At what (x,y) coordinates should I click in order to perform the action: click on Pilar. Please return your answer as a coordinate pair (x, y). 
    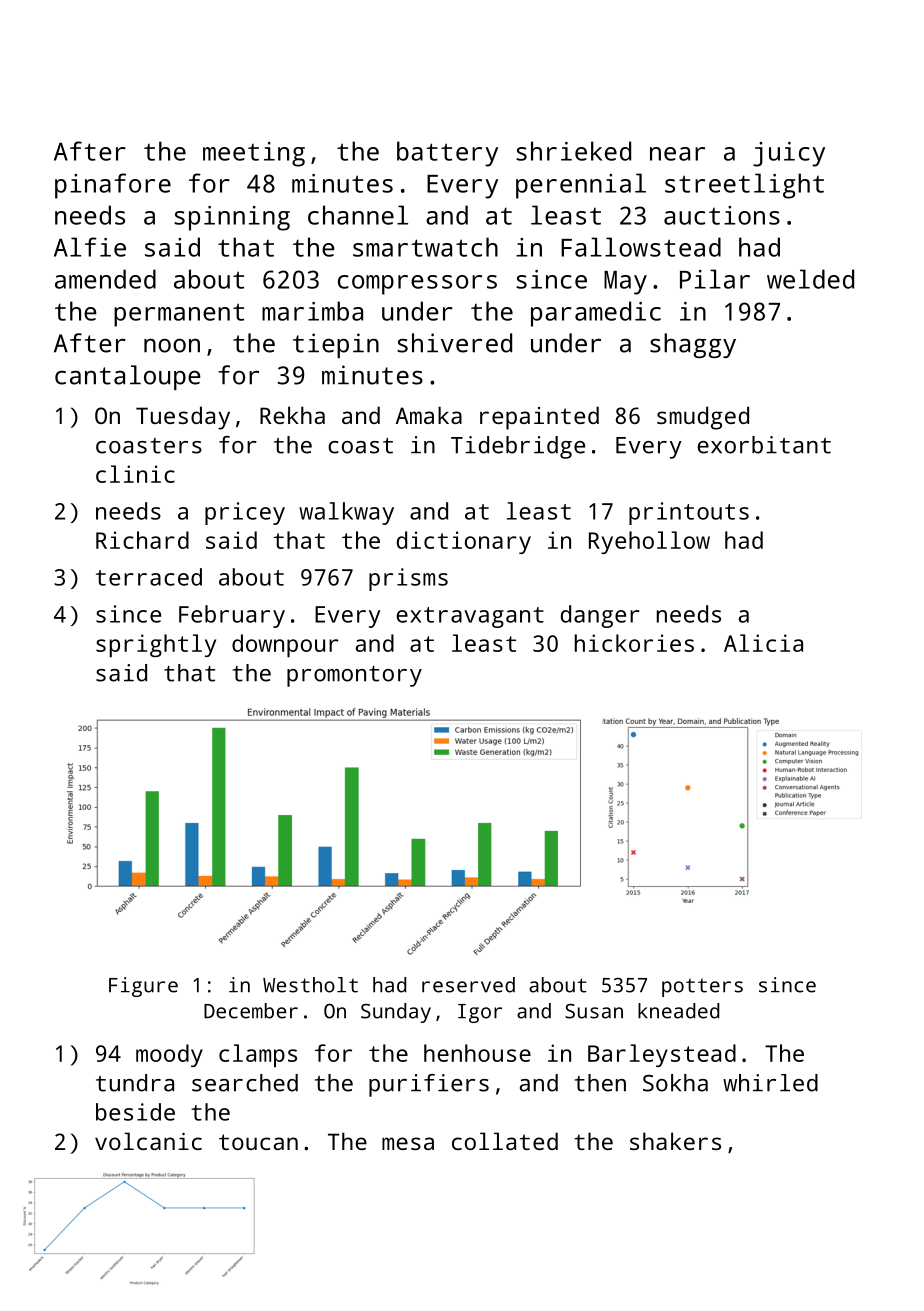
    Looking at the image, I should click on (715, 279).
